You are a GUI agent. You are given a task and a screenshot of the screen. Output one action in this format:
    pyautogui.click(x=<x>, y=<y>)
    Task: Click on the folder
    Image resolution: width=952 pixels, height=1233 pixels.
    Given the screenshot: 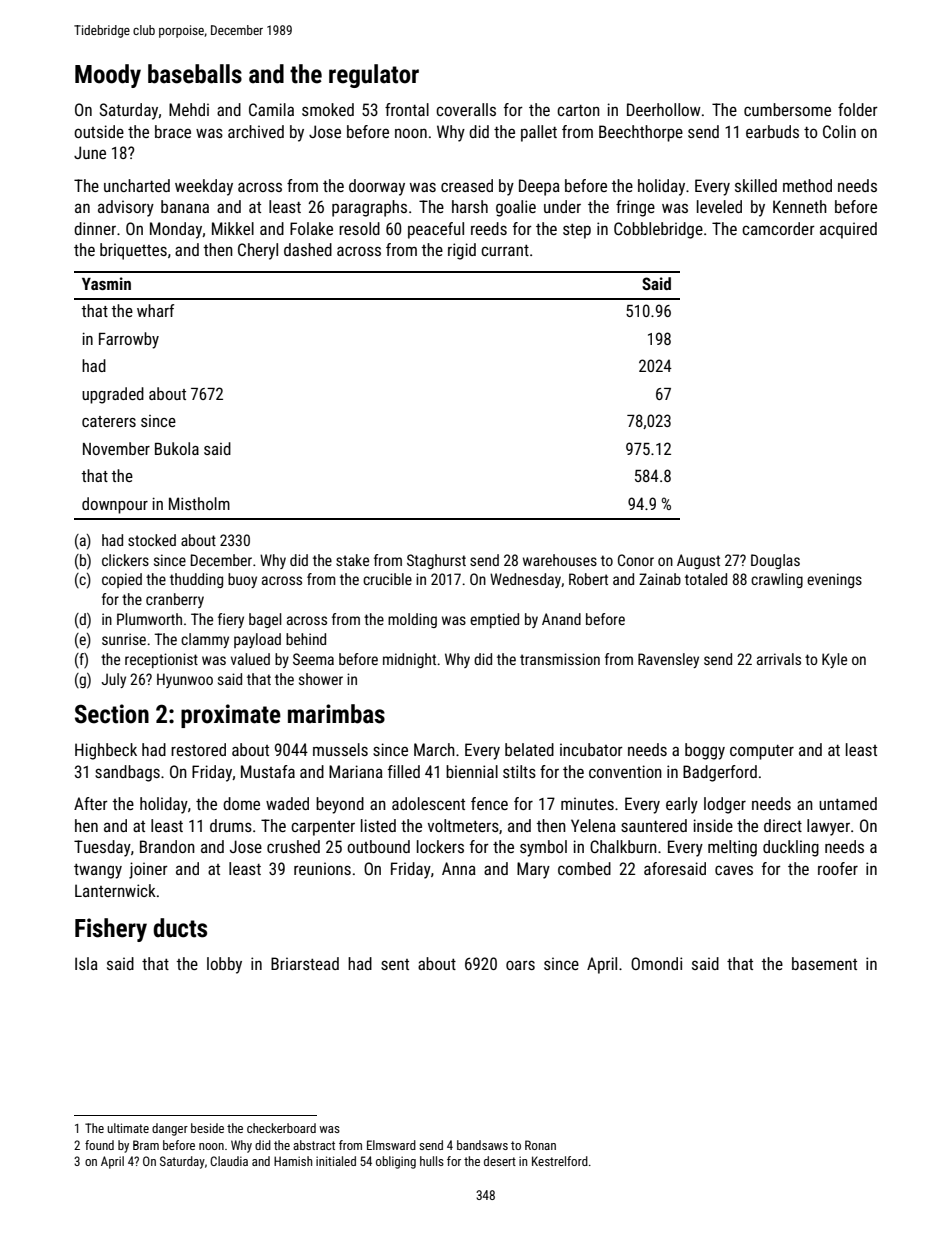 What is the action you would take?
    pyautogui.click(x=858, y=109)
